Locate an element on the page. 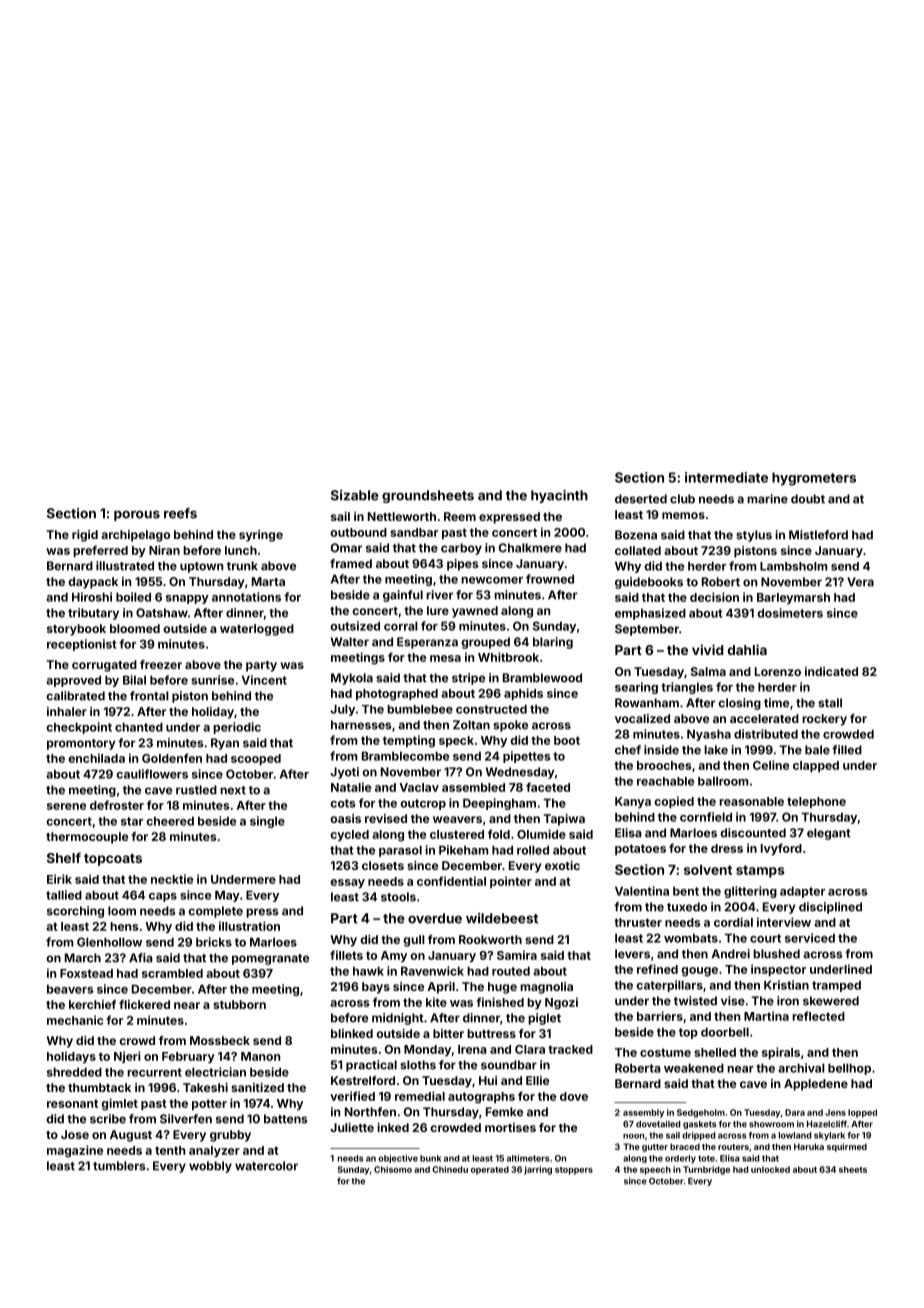 Image resolution: width=924 pixels, height=1308 pixels. vivid is located at coordinates (707, 649).
